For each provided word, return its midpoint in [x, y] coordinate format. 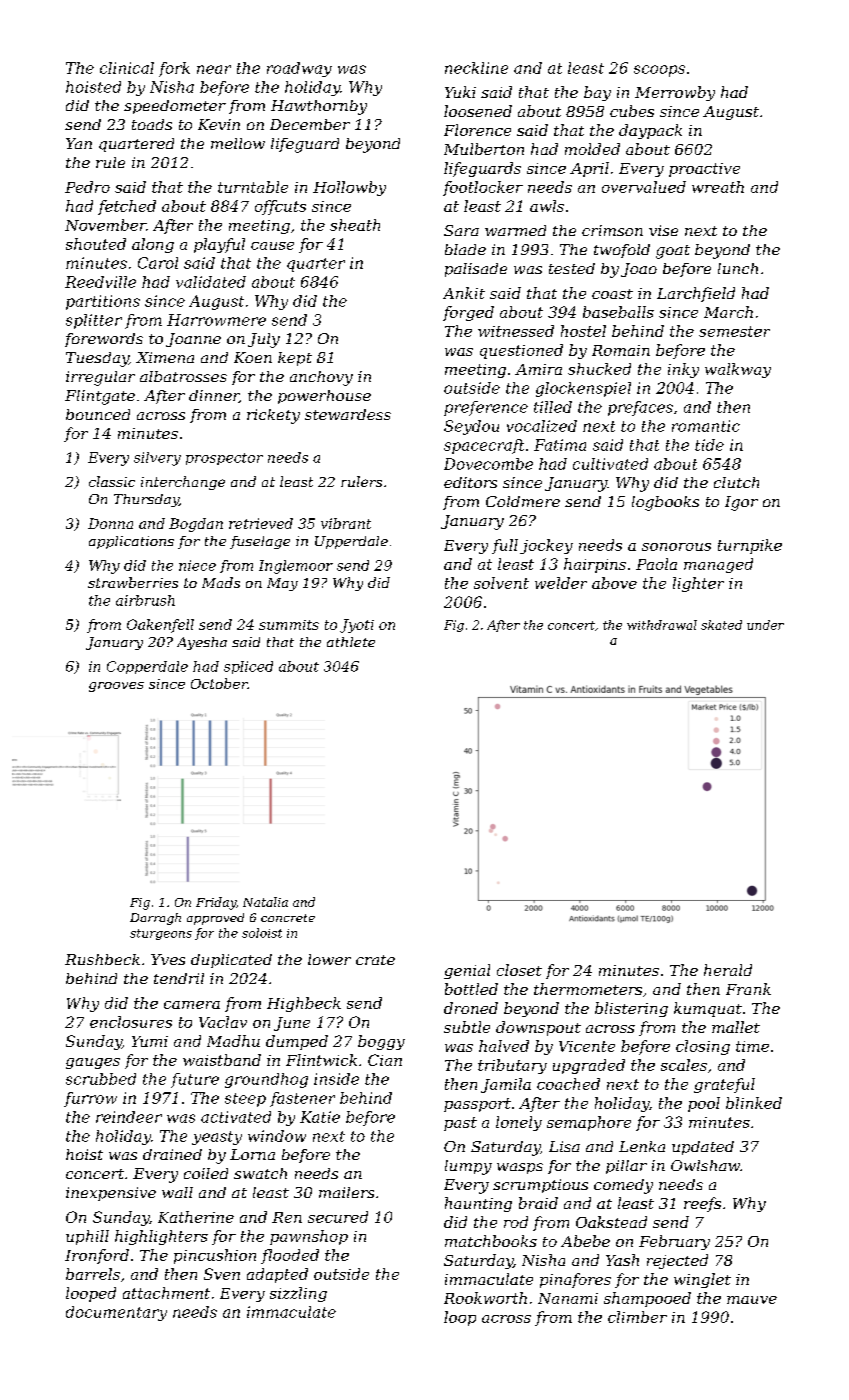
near [214, 69]
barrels [93, 1274]
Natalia [265, 902]
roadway [299, 69]
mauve [752, 1300]
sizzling [298, 1294]
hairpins [595, 565]
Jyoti [357, 626]
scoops [659, 71]
